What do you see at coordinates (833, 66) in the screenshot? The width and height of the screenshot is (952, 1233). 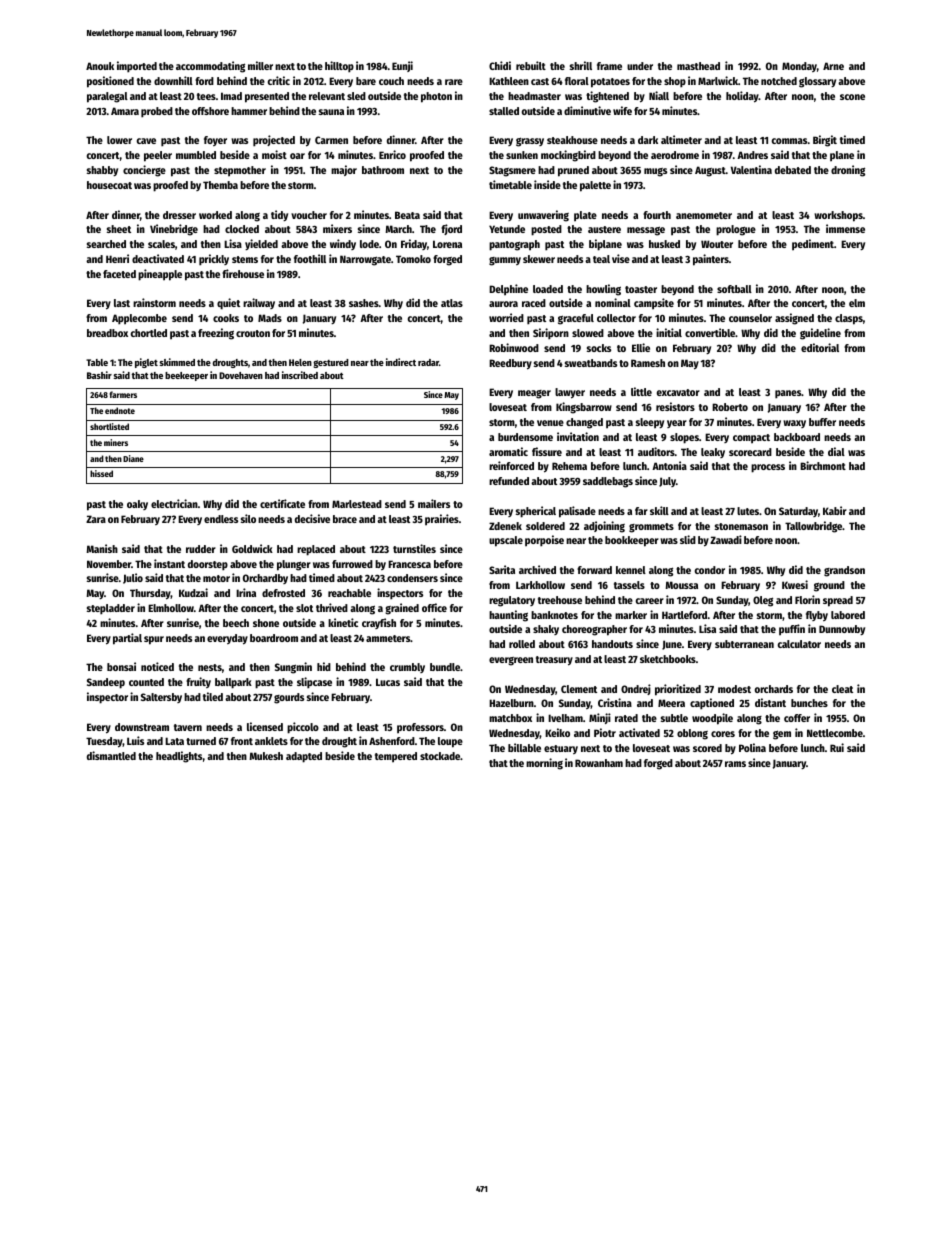 I see `Arne` at bounding box center [833, 66].
